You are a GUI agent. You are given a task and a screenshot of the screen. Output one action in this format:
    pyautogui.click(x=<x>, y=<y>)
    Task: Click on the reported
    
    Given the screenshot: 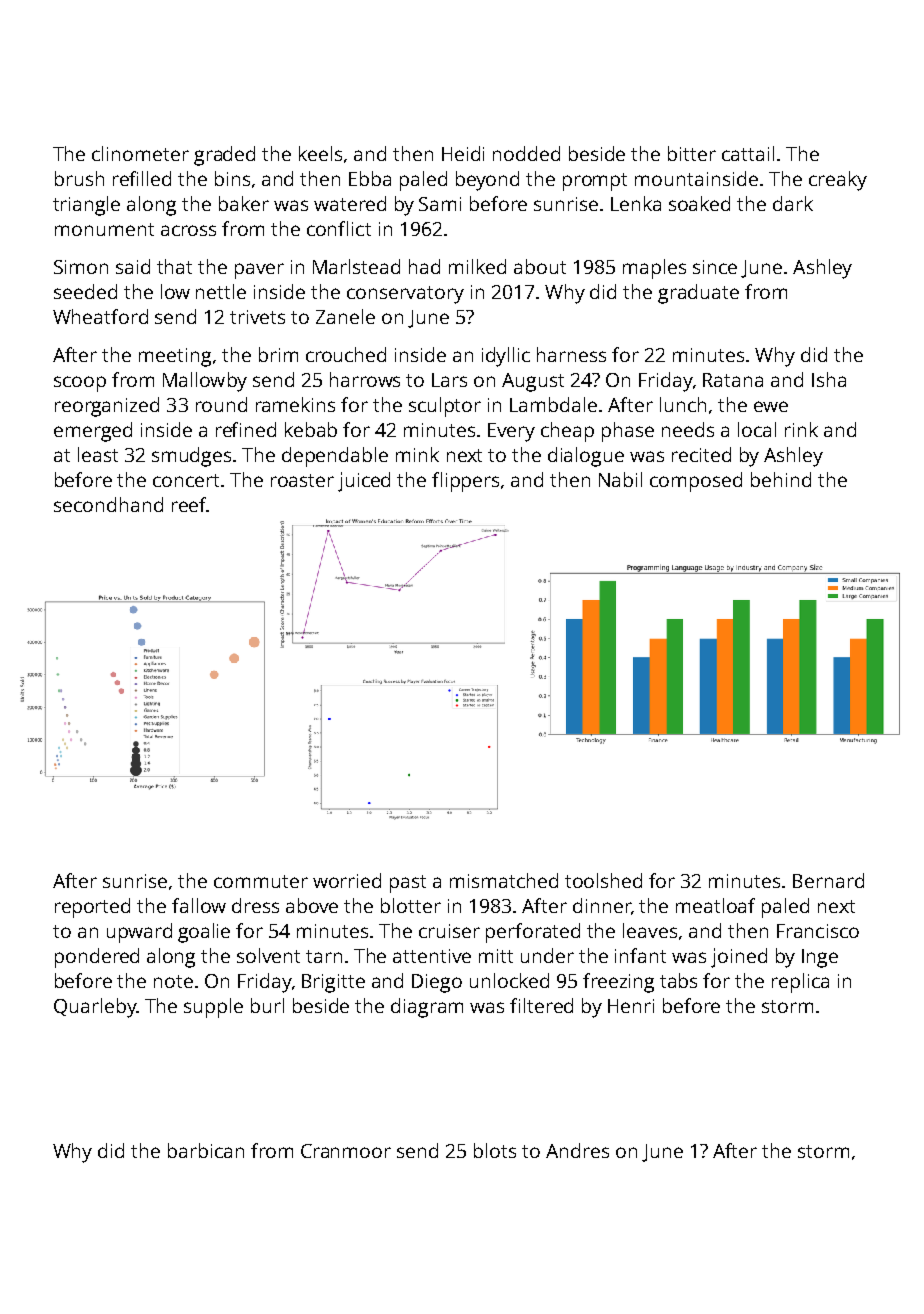 What is the action you would take?
    pyautogui.click(x=92, y=908)
